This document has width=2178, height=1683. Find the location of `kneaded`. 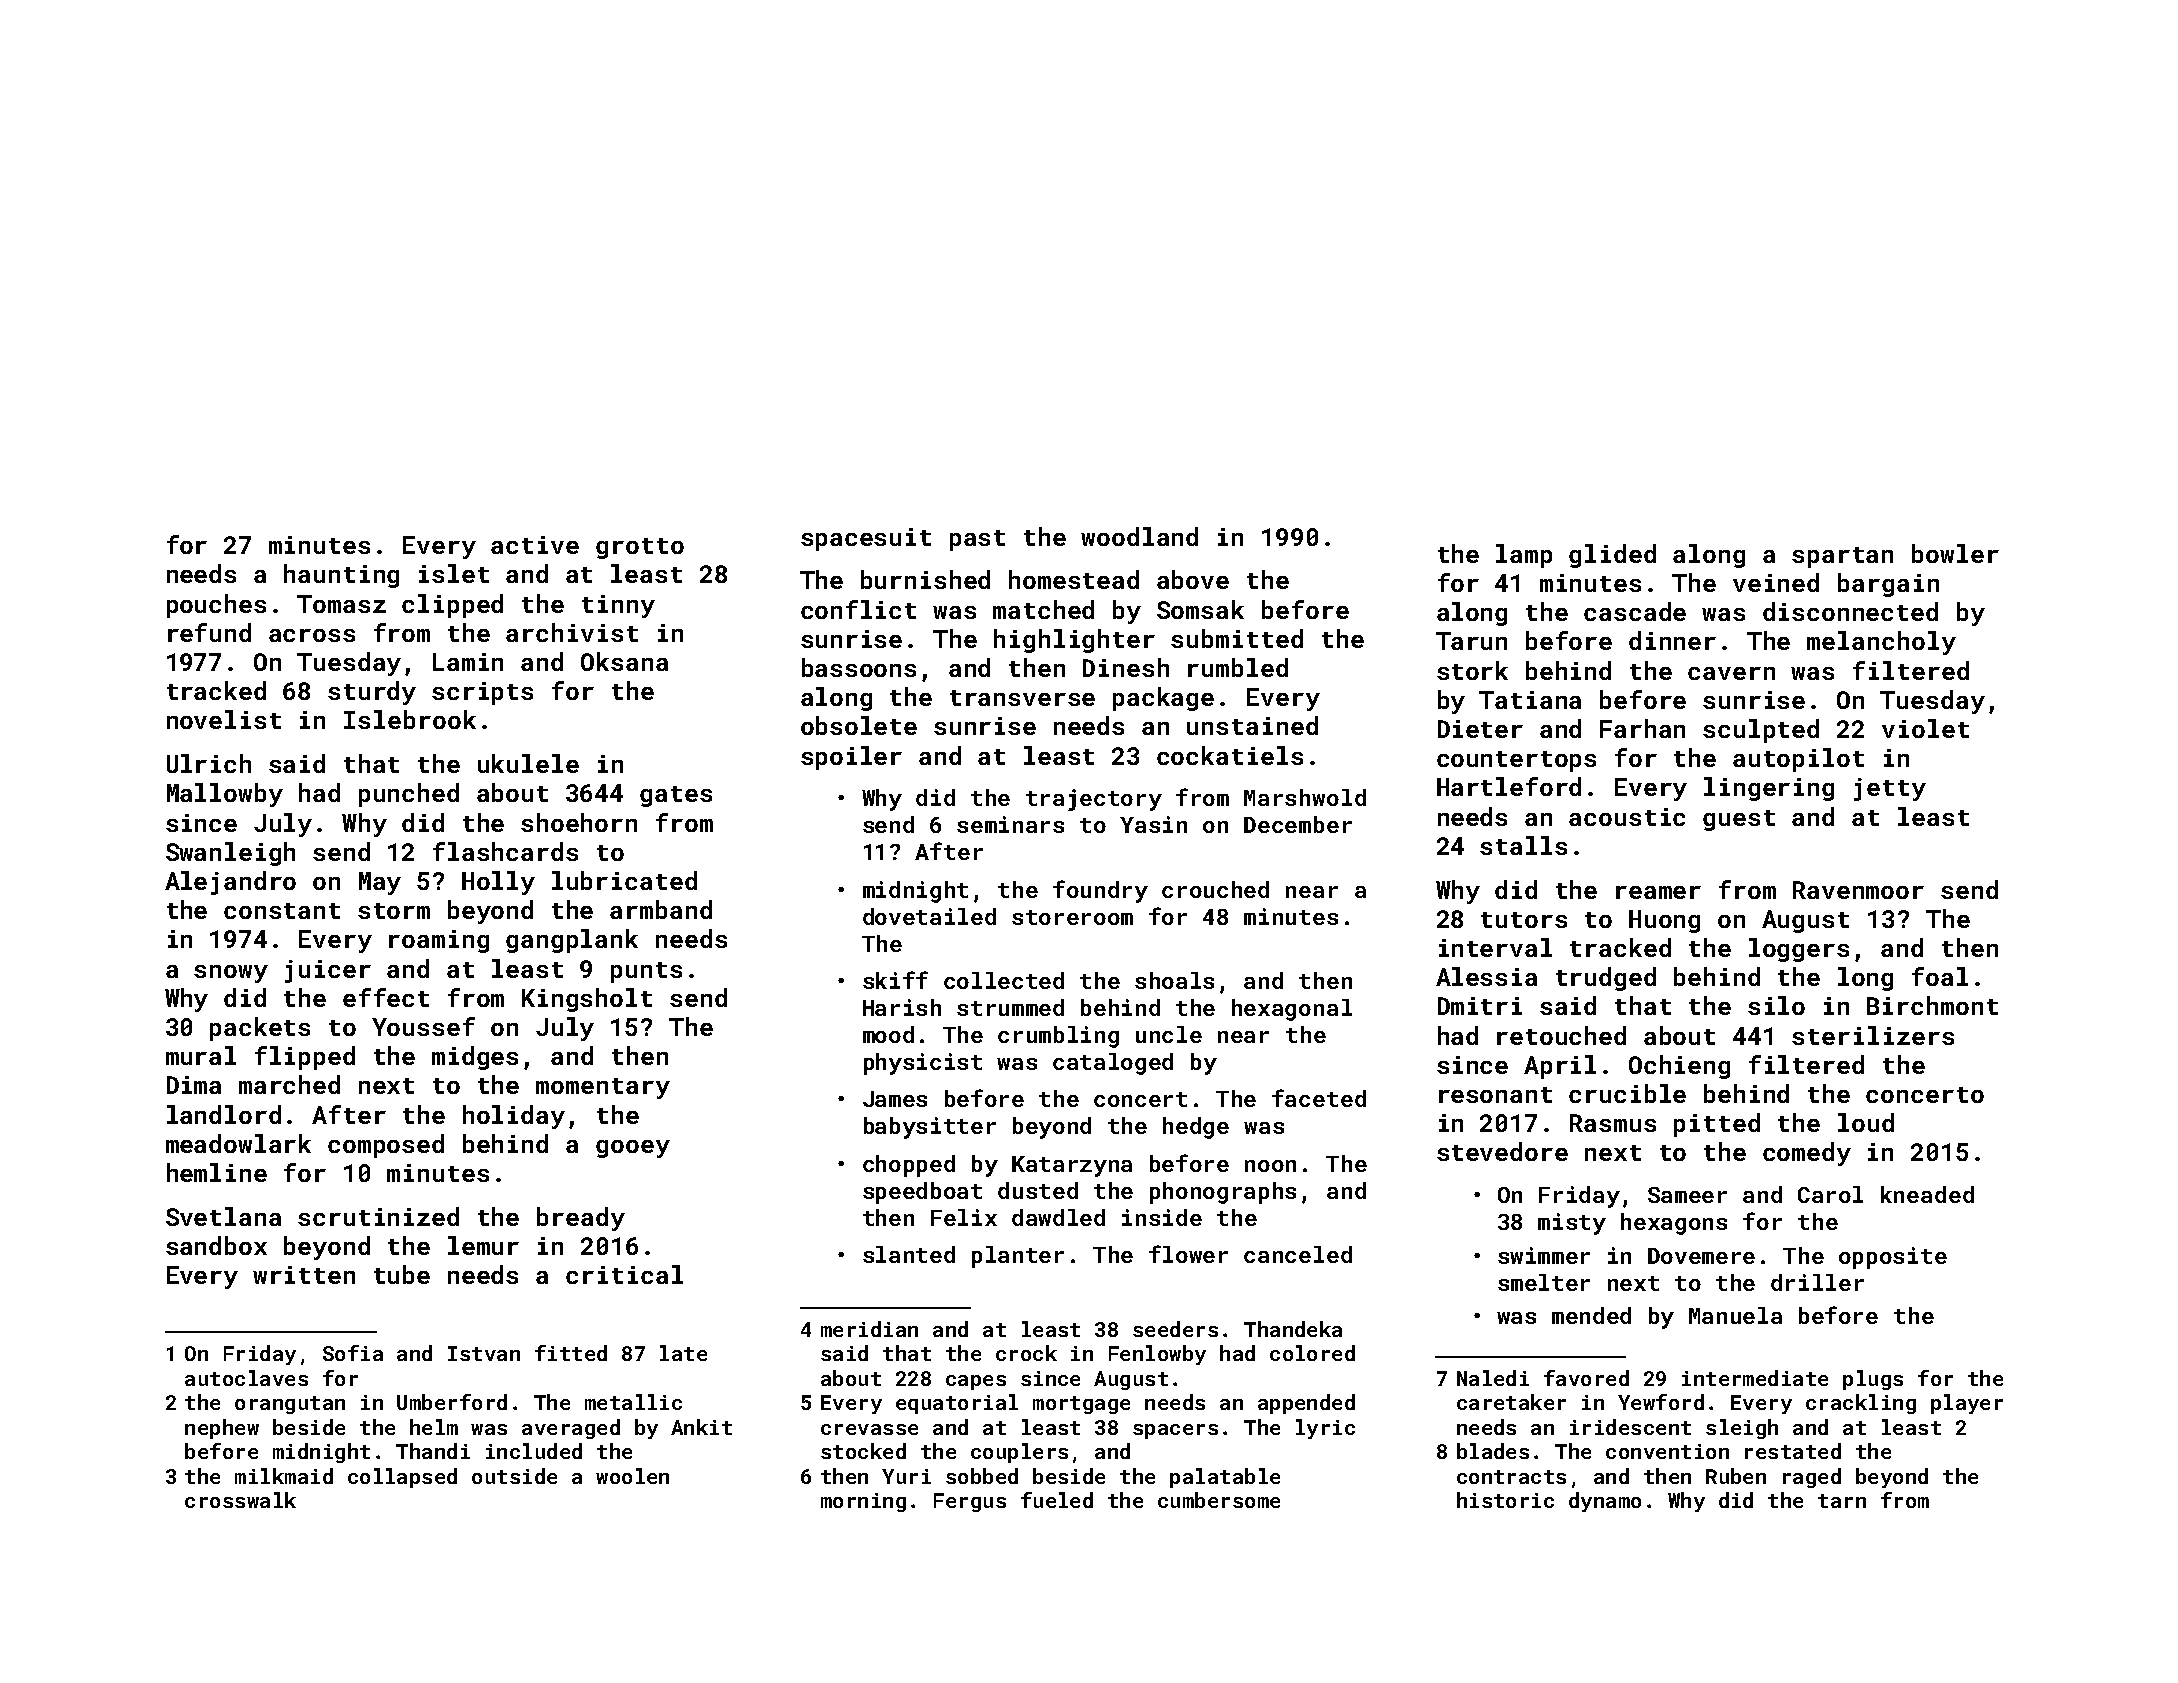

kneaded is located at coordinates (1927, 1194).
